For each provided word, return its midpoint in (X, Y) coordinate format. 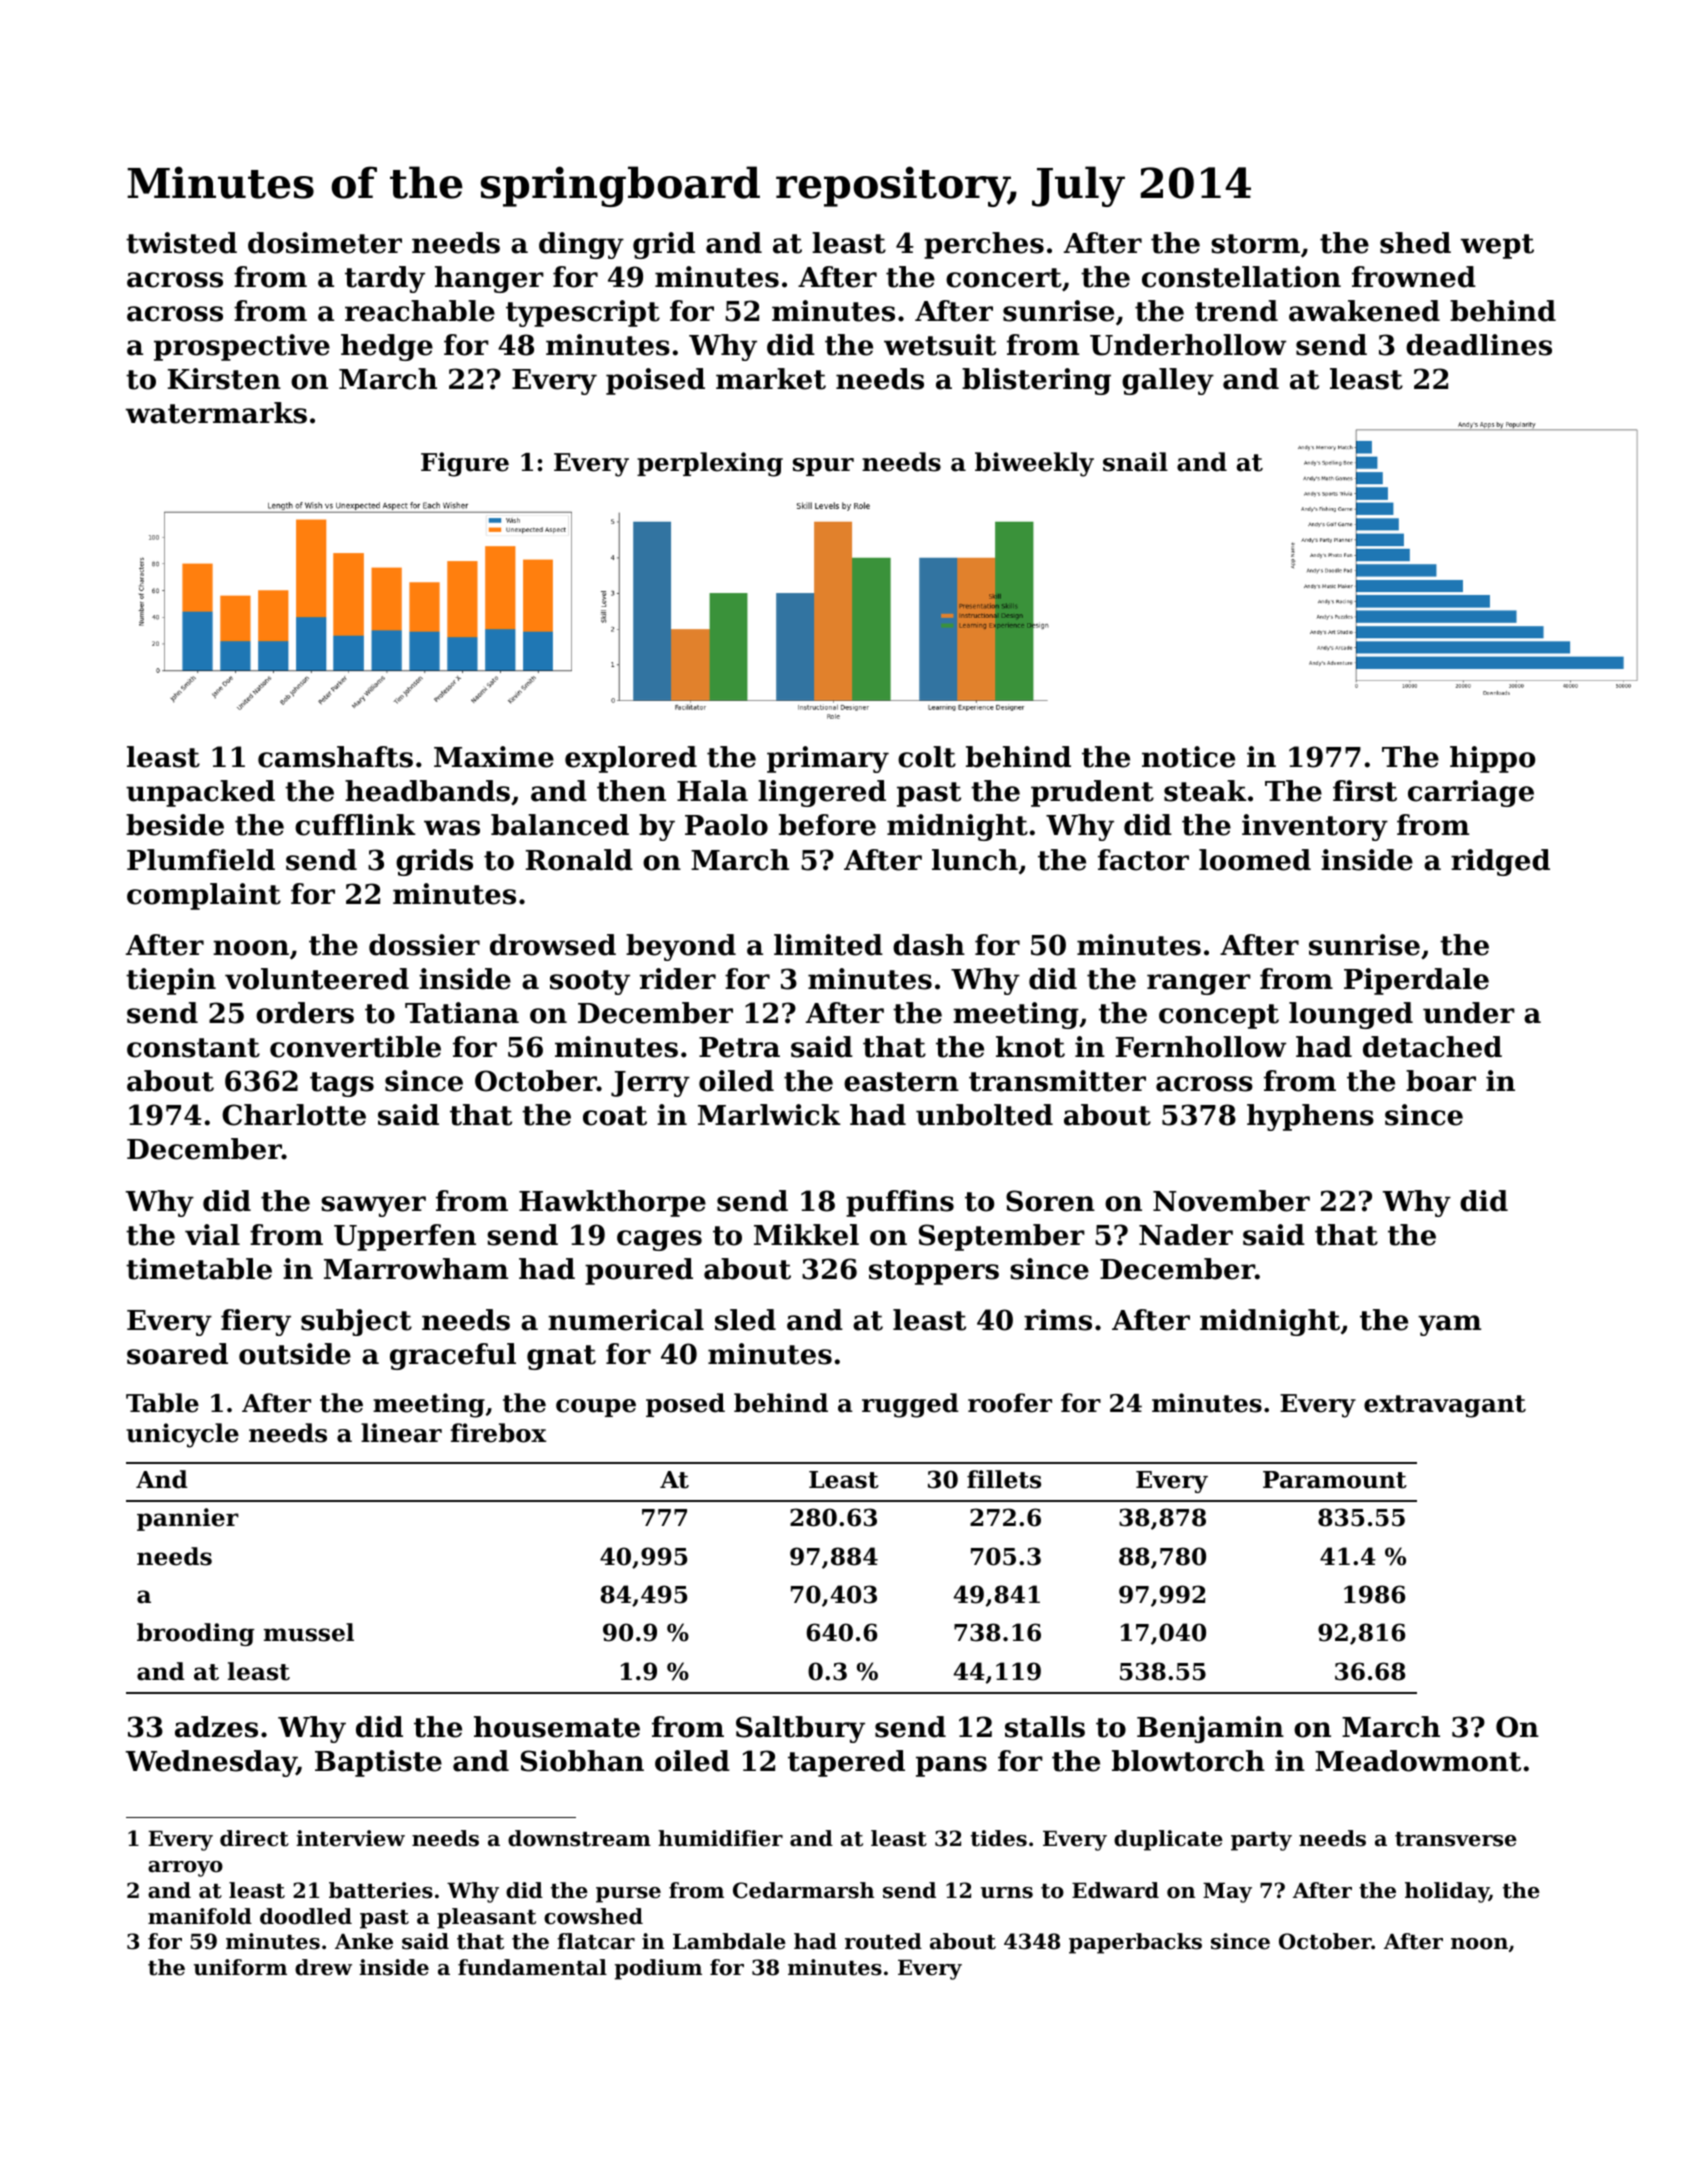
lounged (1351, 1015)
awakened (1364, 311)
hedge (387, 347)
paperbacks (1135, 1943)
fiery (256, 1322)
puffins (900, 1203)
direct (254, 1838)
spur (823, 467)
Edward (1115, 1890)
